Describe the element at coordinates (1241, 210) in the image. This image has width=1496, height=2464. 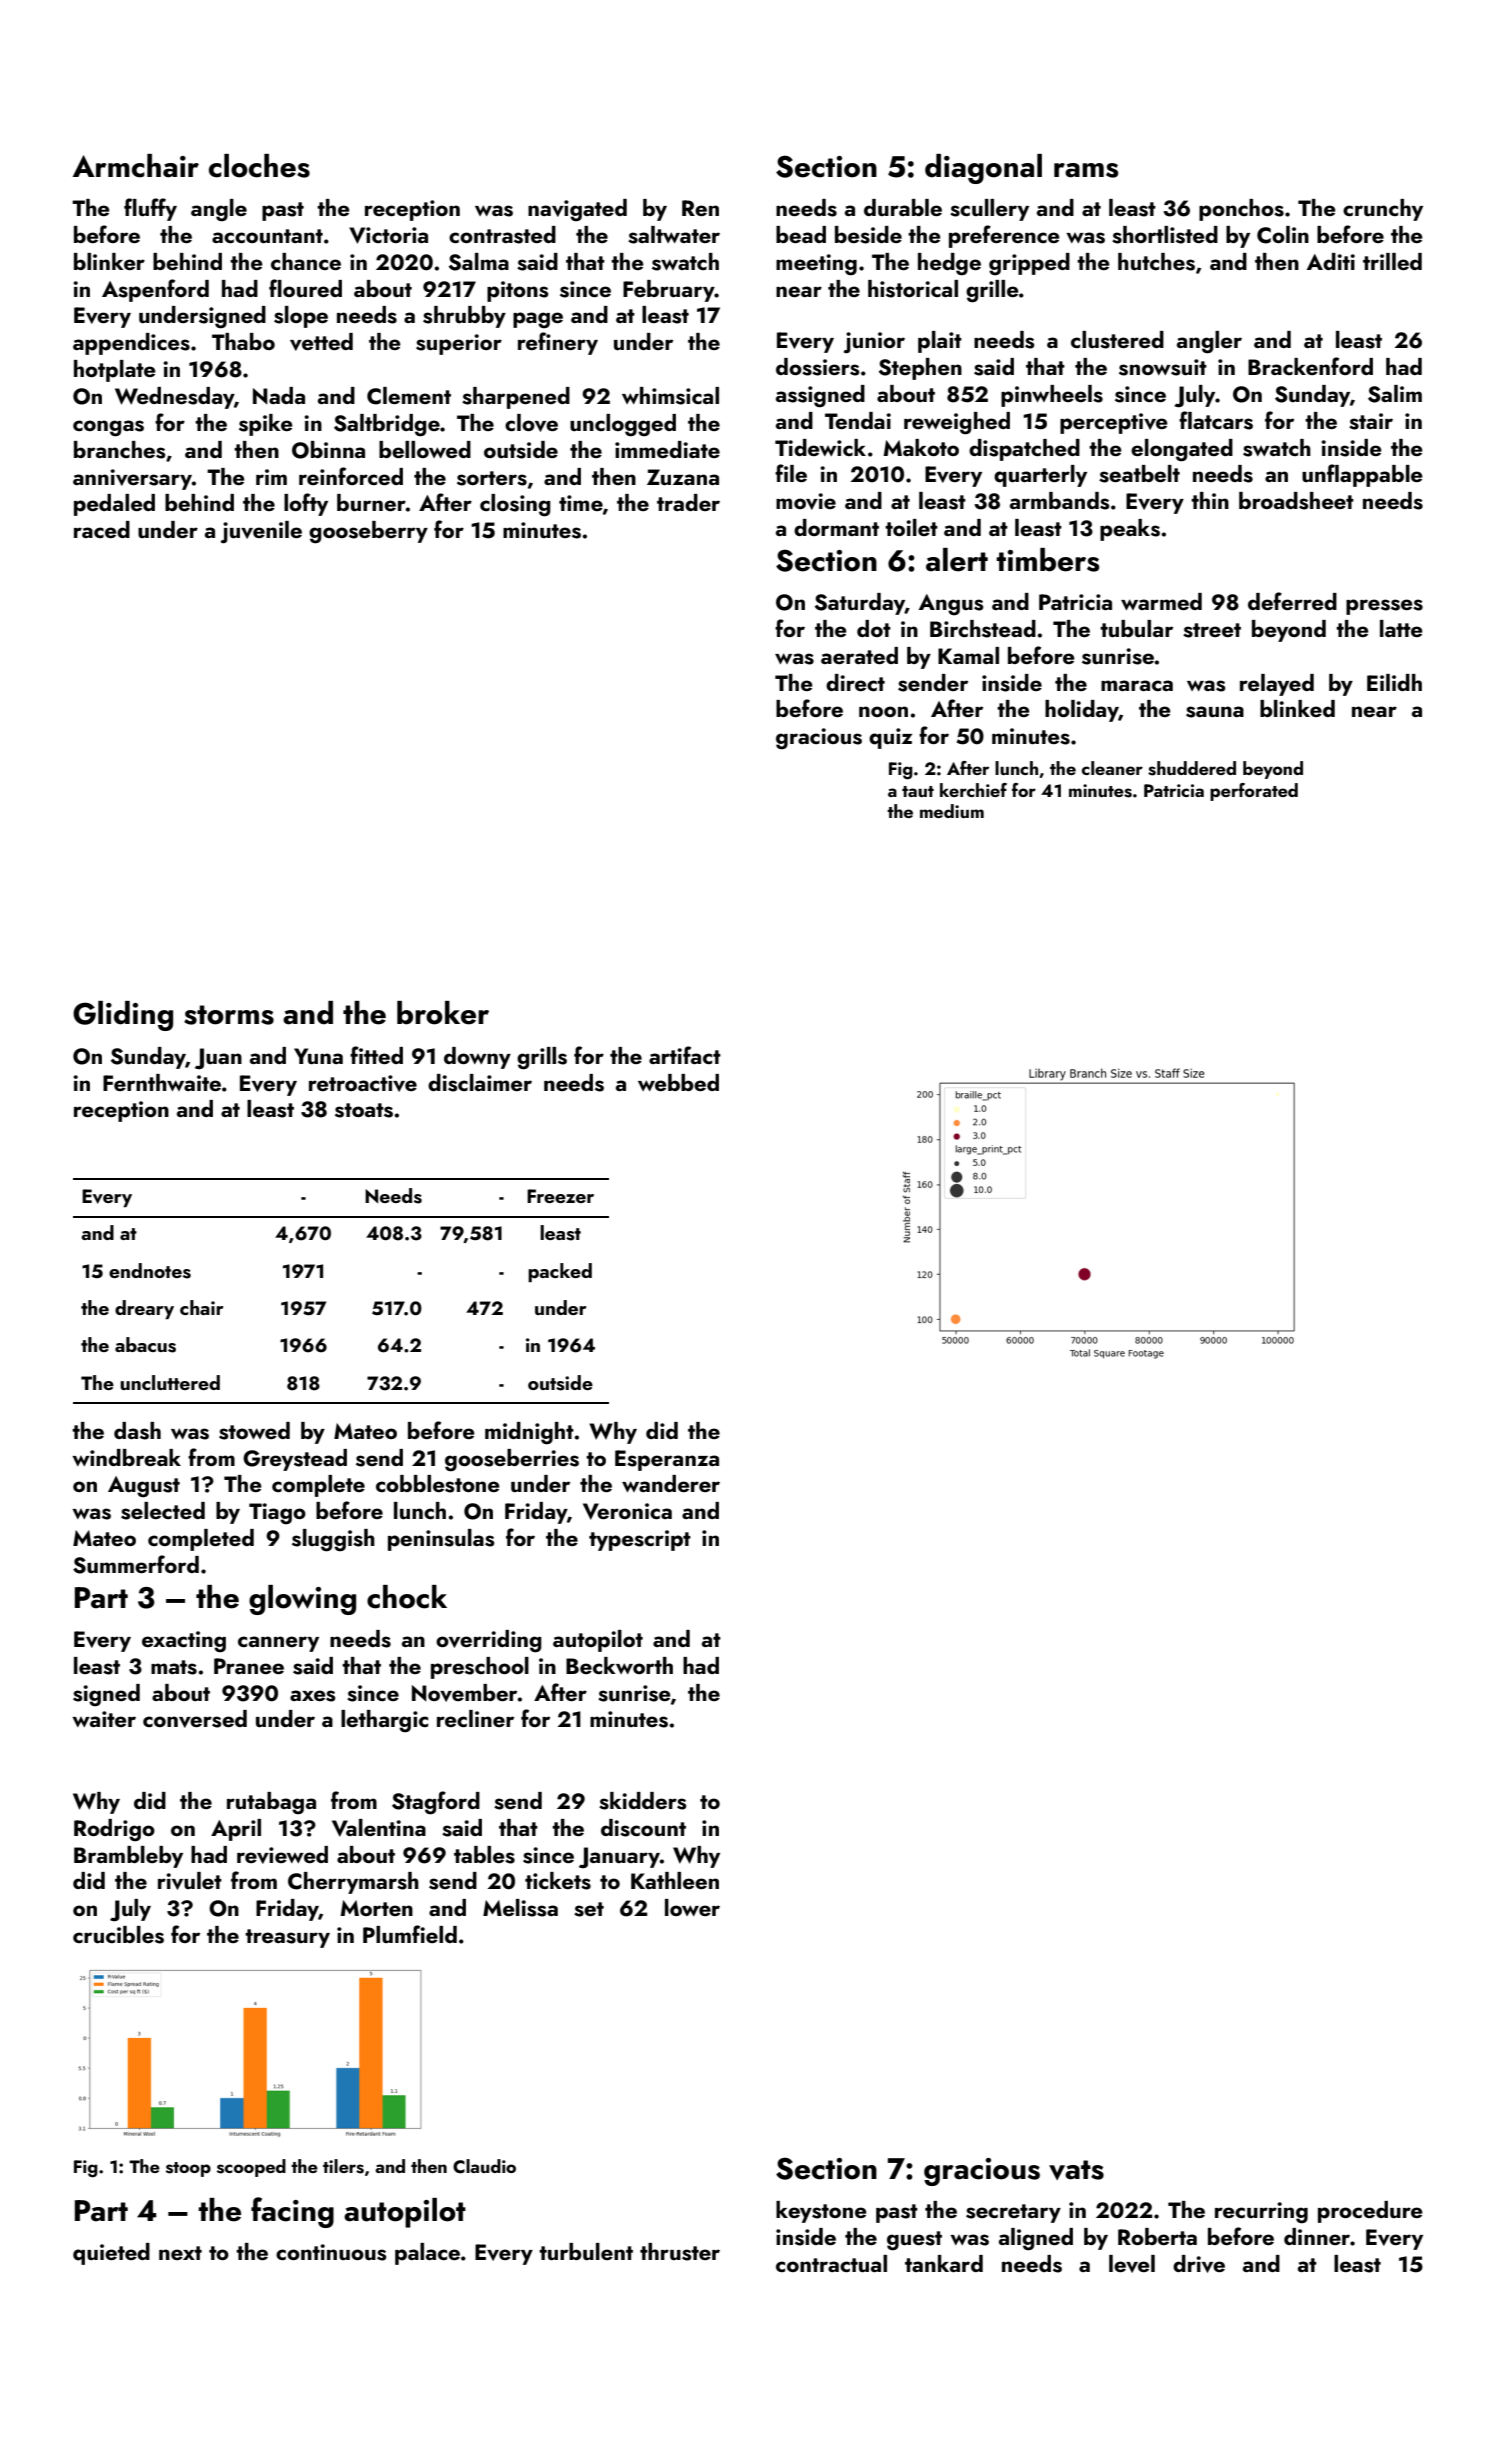
I see `ponchos` at that location.
